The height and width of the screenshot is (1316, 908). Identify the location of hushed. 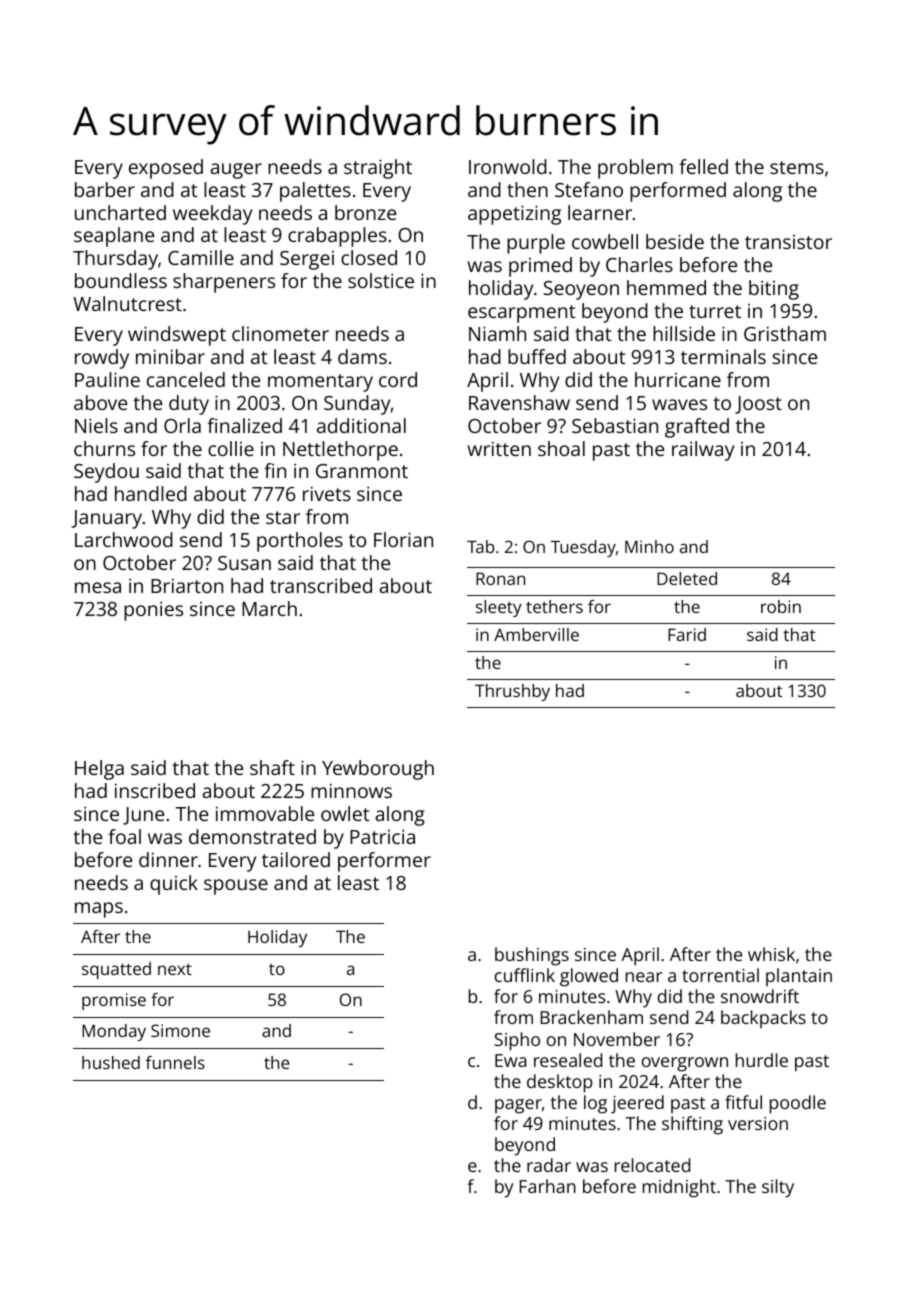
(111, 1062).
